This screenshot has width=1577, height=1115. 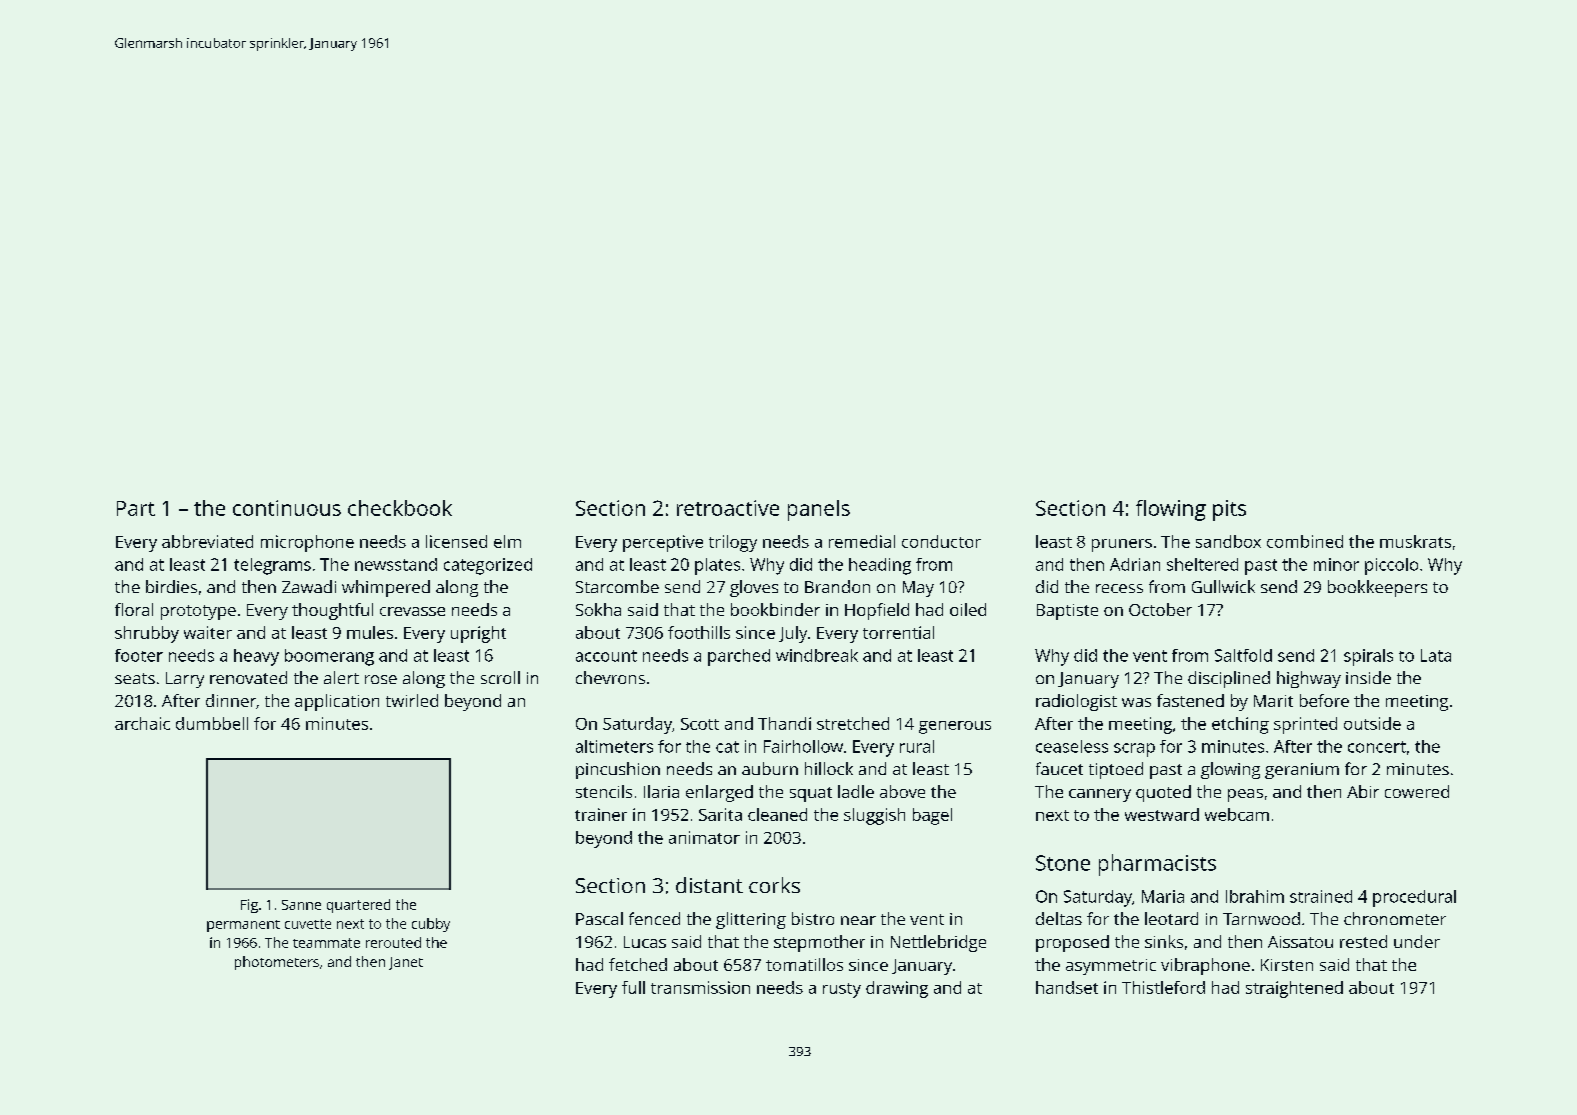 What do you see at coordinates (207, 541) in the screenshot?
I see `abbreviated` at bounding box center [207, 541].
